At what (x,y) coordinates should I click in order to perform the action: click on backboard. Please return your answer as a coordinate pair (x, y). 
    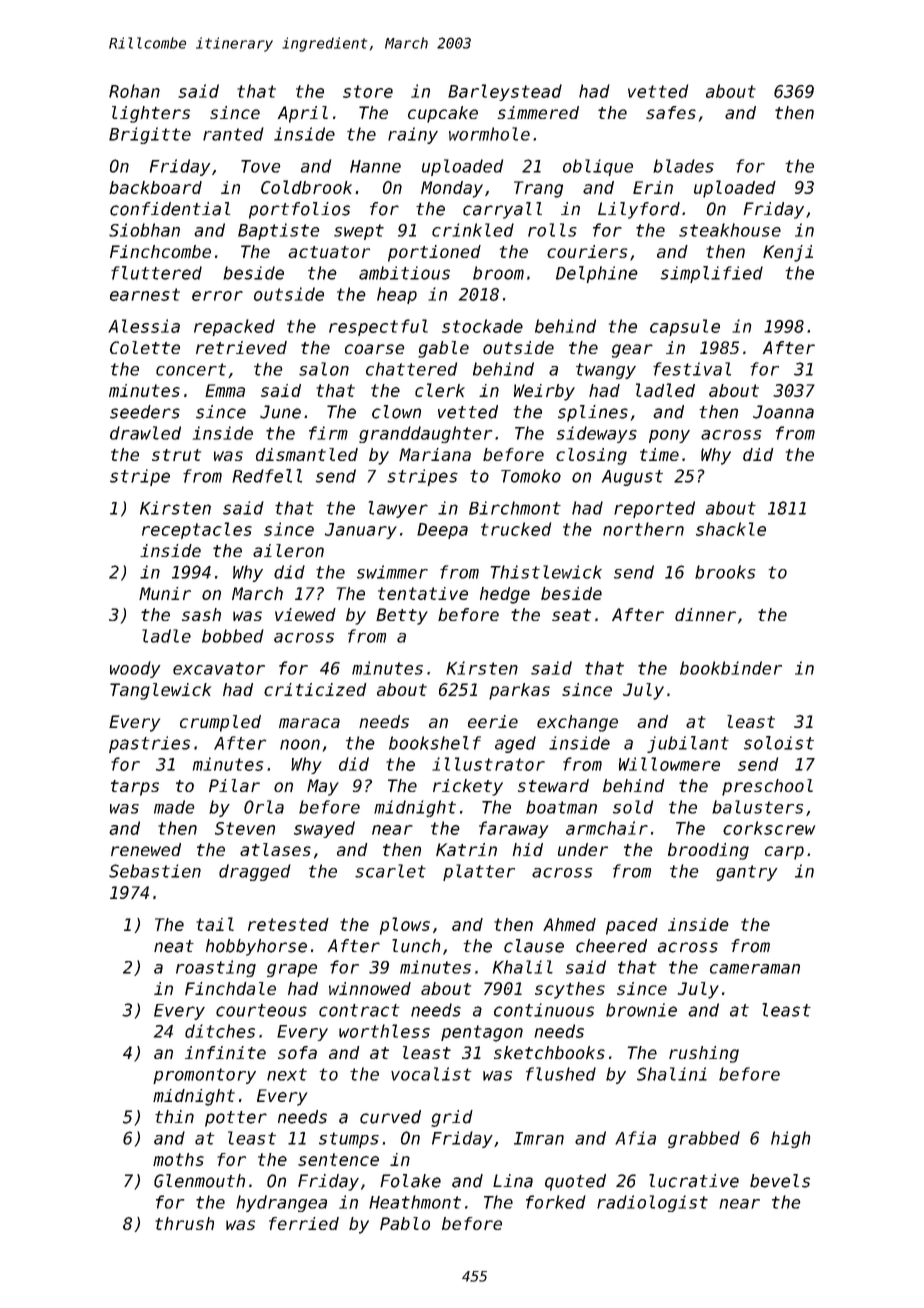
    Looking at the image, I should click on (155, 187).
